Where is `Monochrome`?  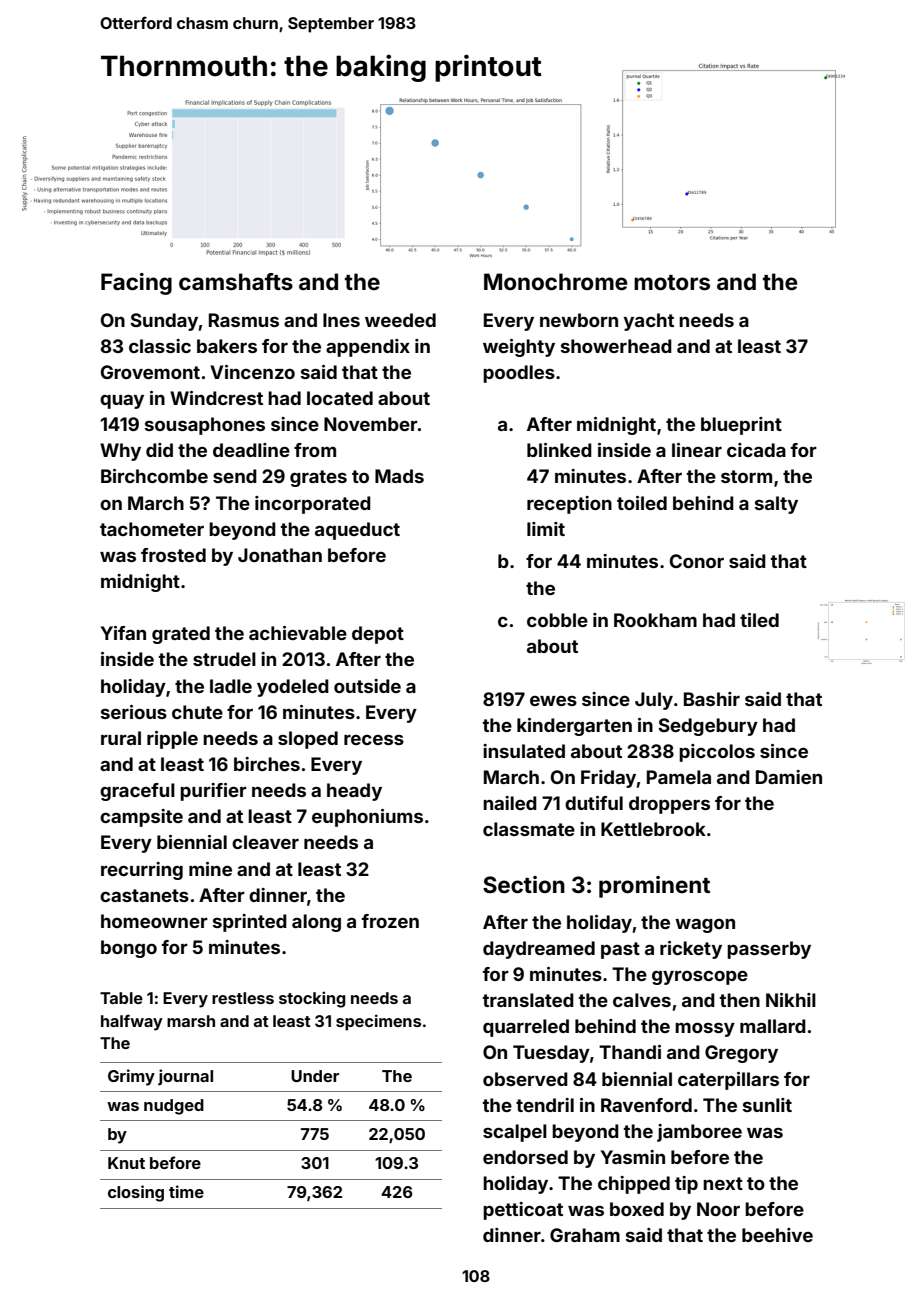 Monochrome is located at coordinates (556, 281).
